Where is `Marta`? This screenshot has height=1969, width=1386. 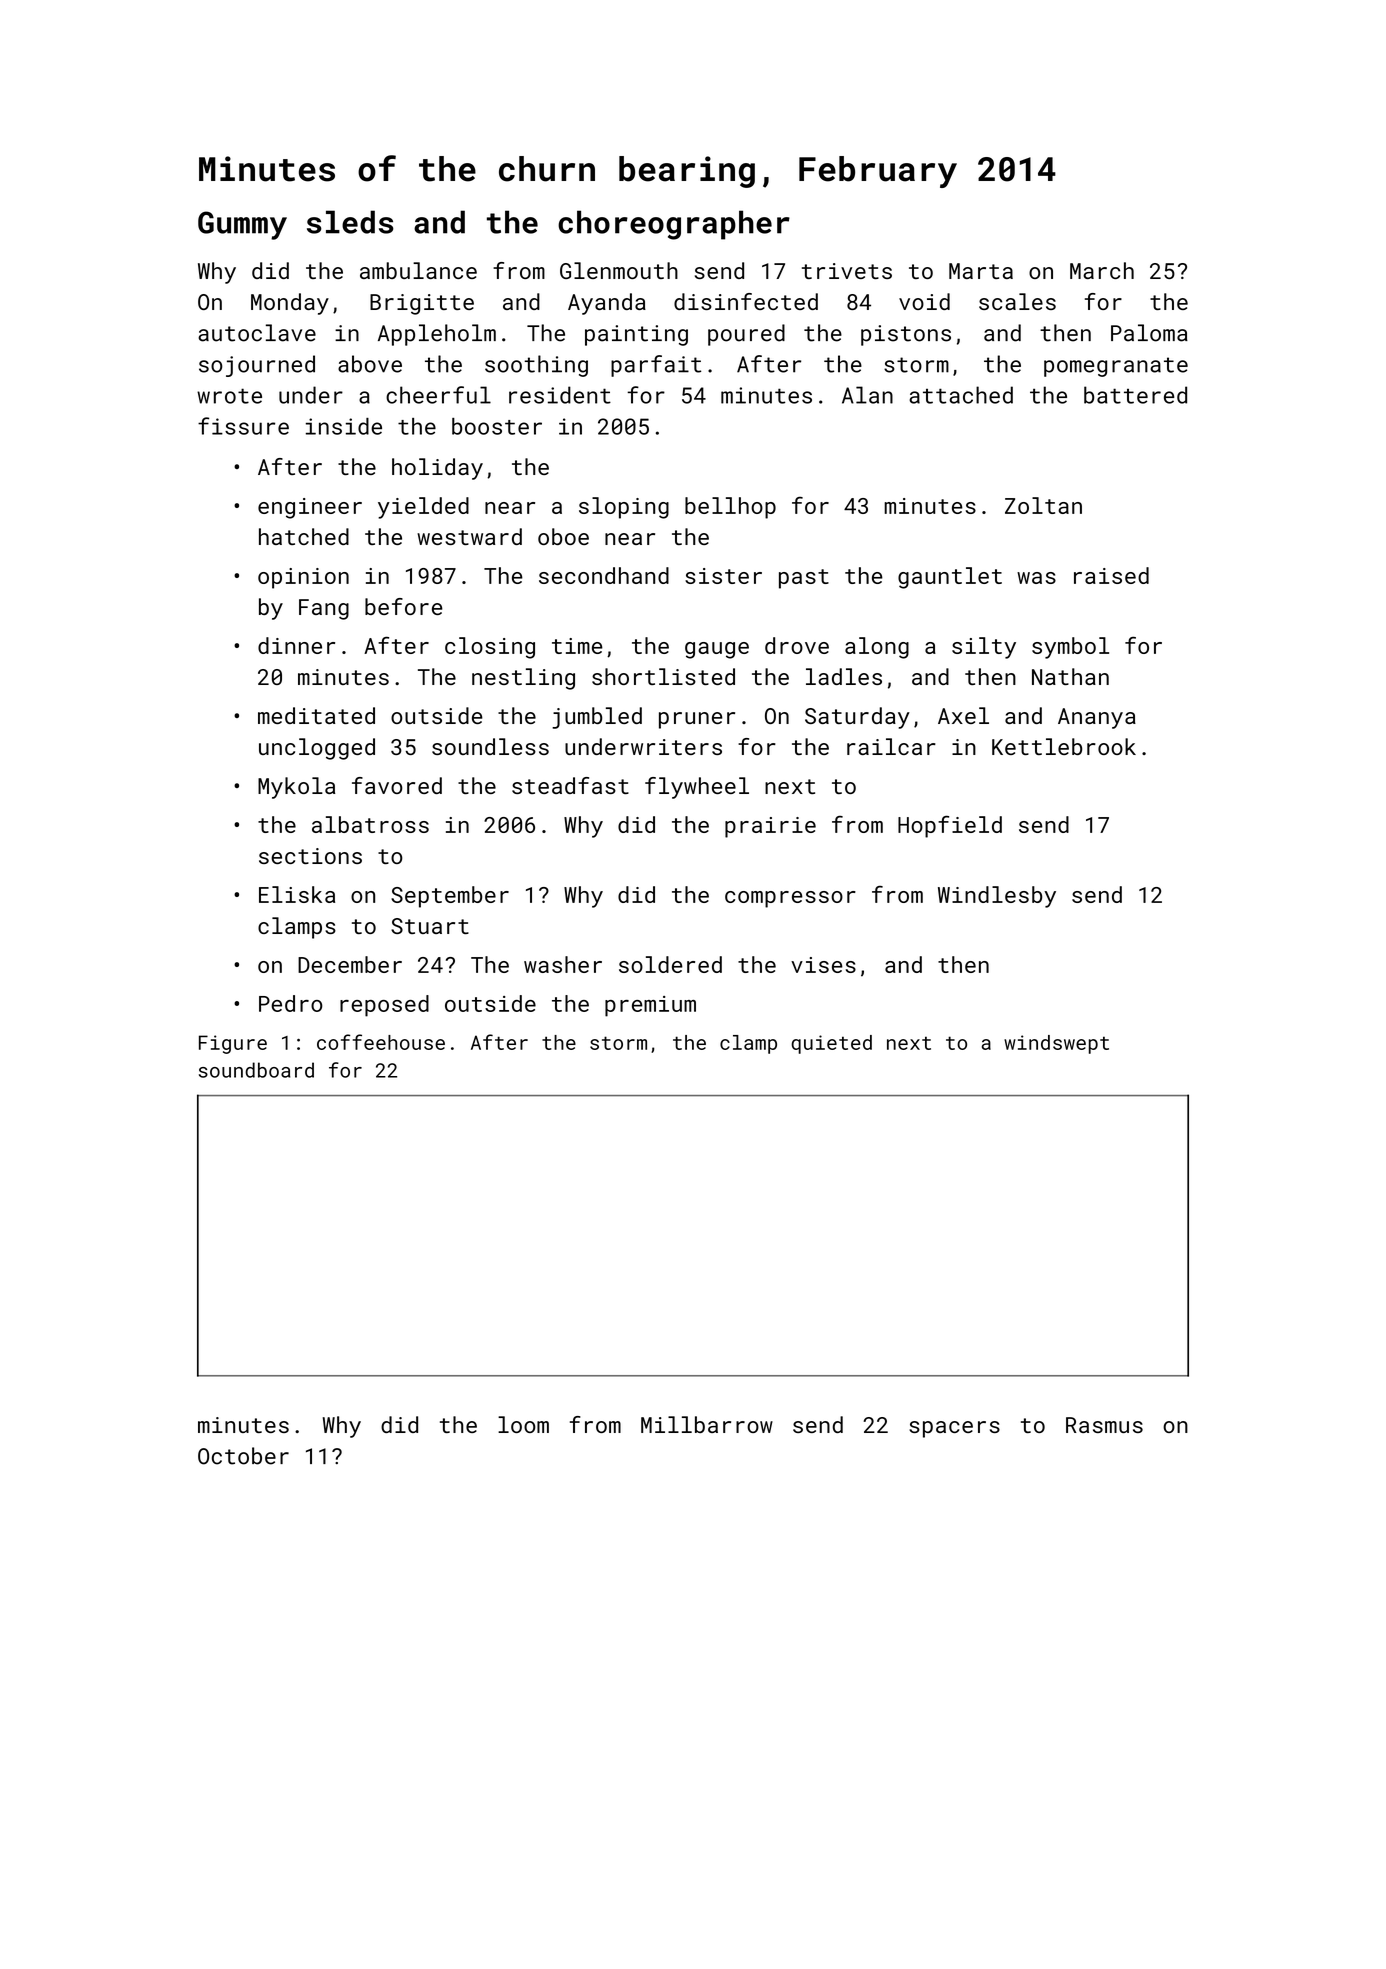 Marta is located at coordinates (981, 271).
